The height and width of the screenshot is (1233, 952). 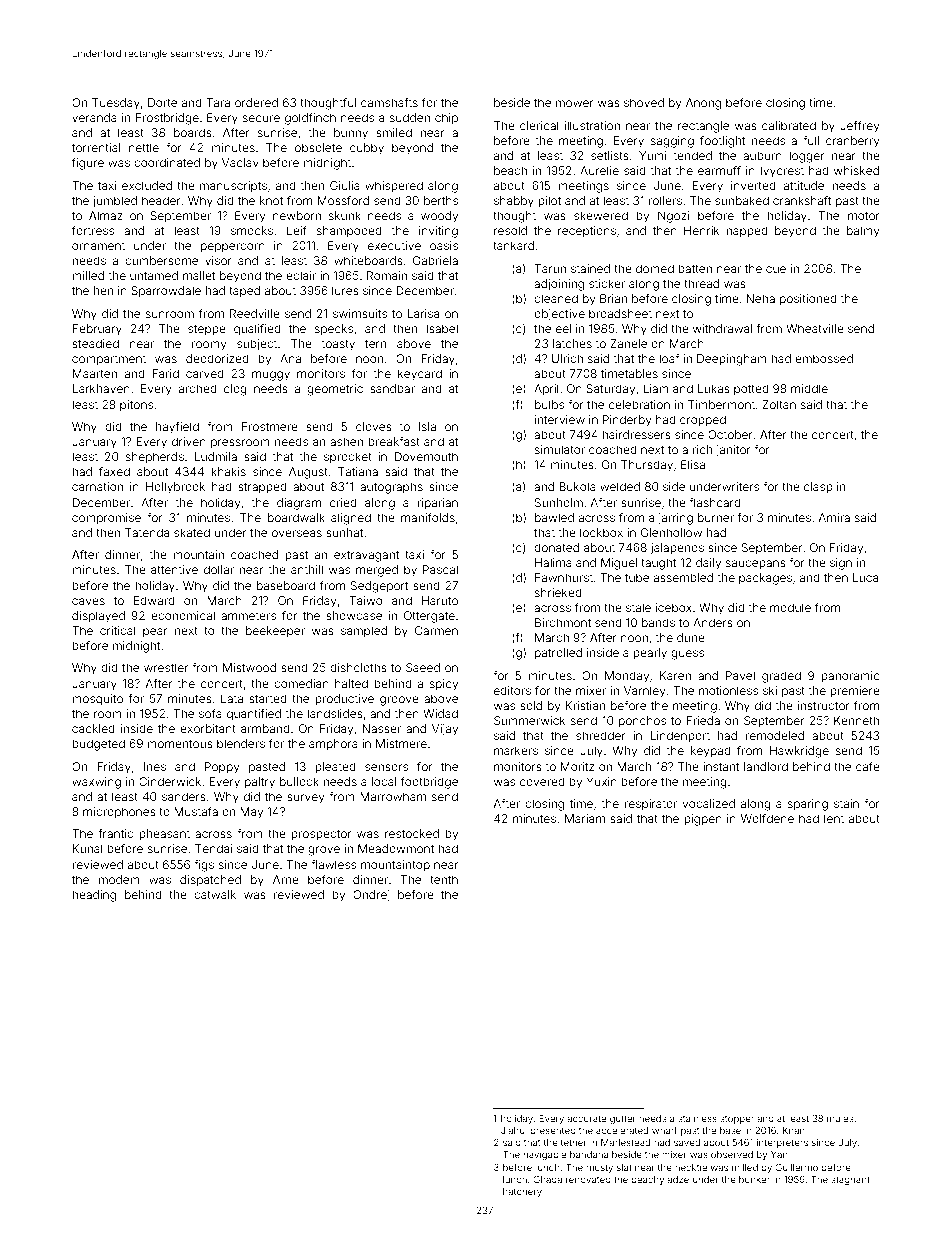 What do you see at coordinates (394, 132) in the screenshot?
I see `smiled` at bounding box center [394, 132].
